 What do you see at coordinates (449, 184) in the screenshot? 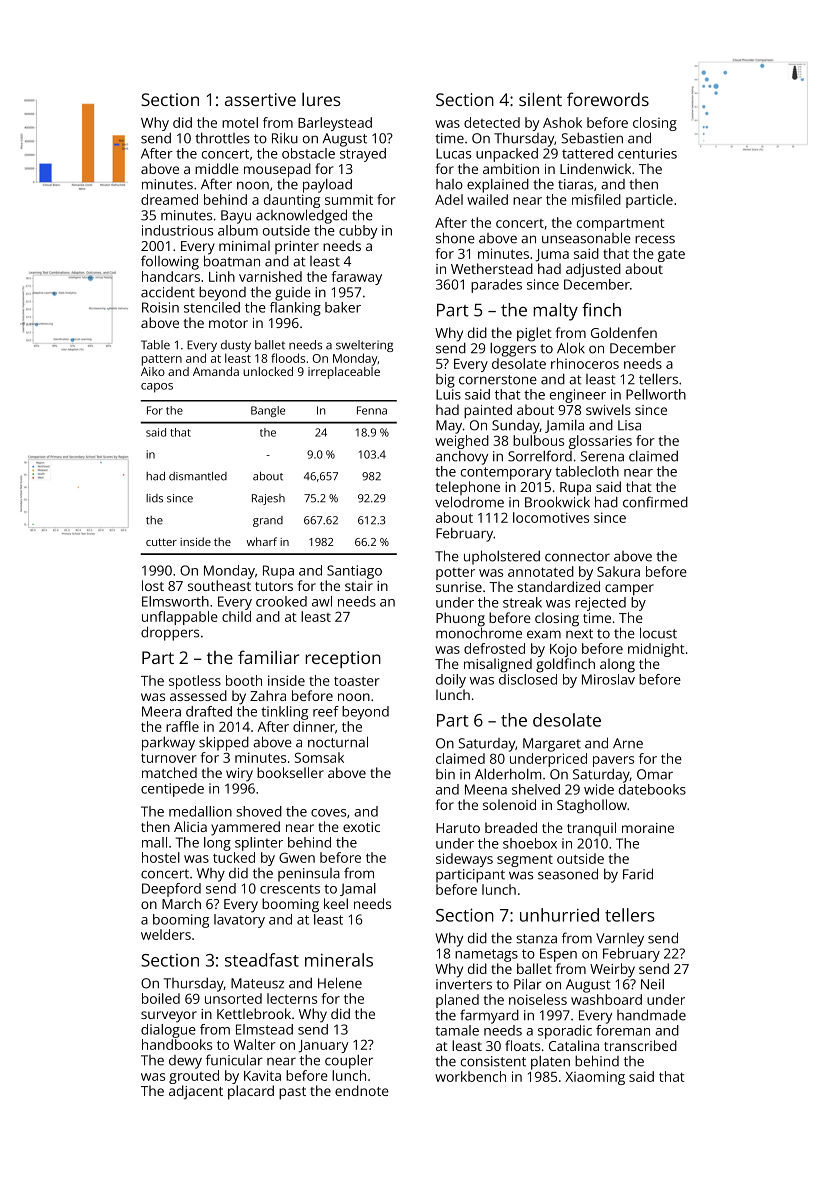
I see `halo` at bounding box center [449, 184].
